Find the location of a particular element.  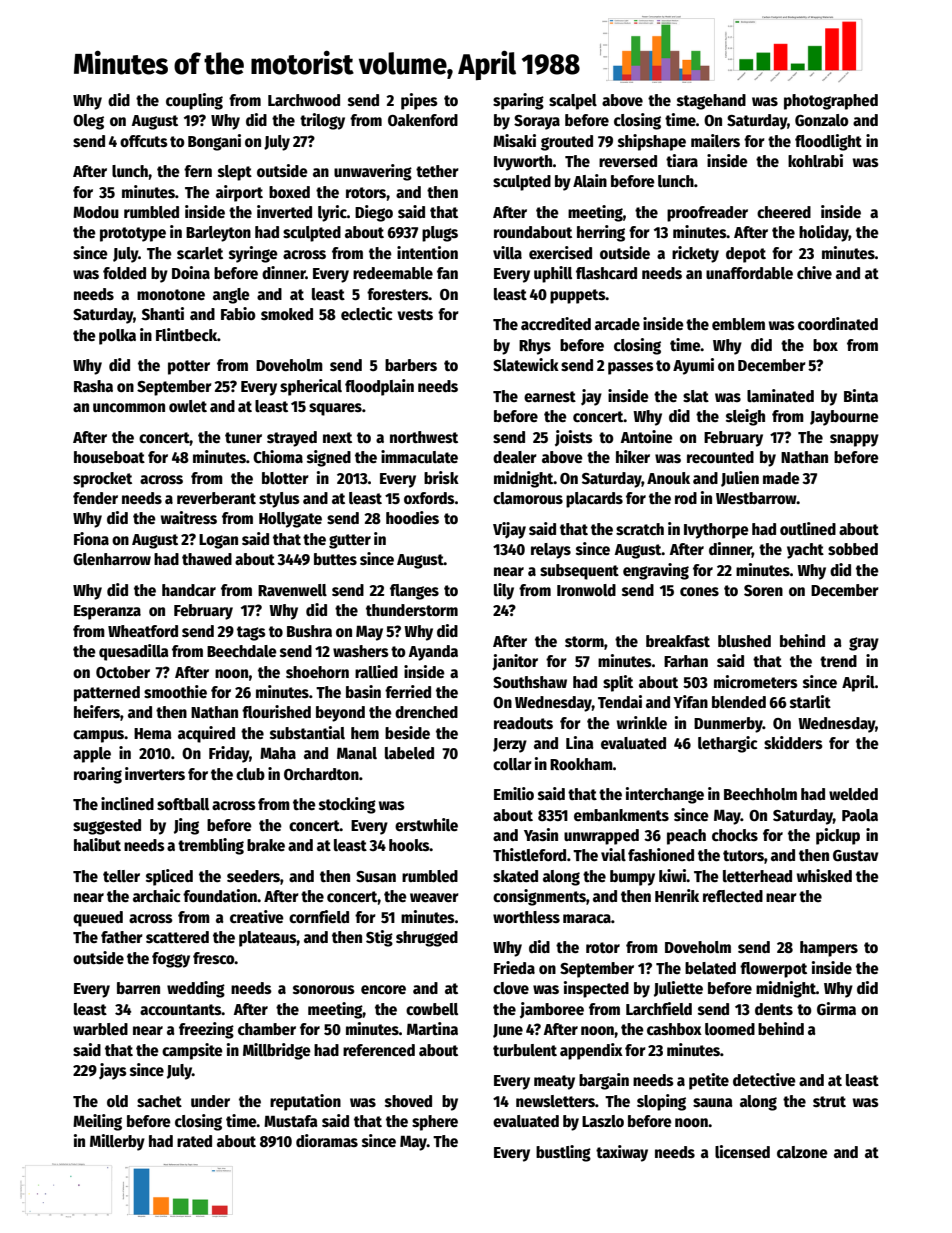

Gonzalo is located at coordinates (822, 120).
